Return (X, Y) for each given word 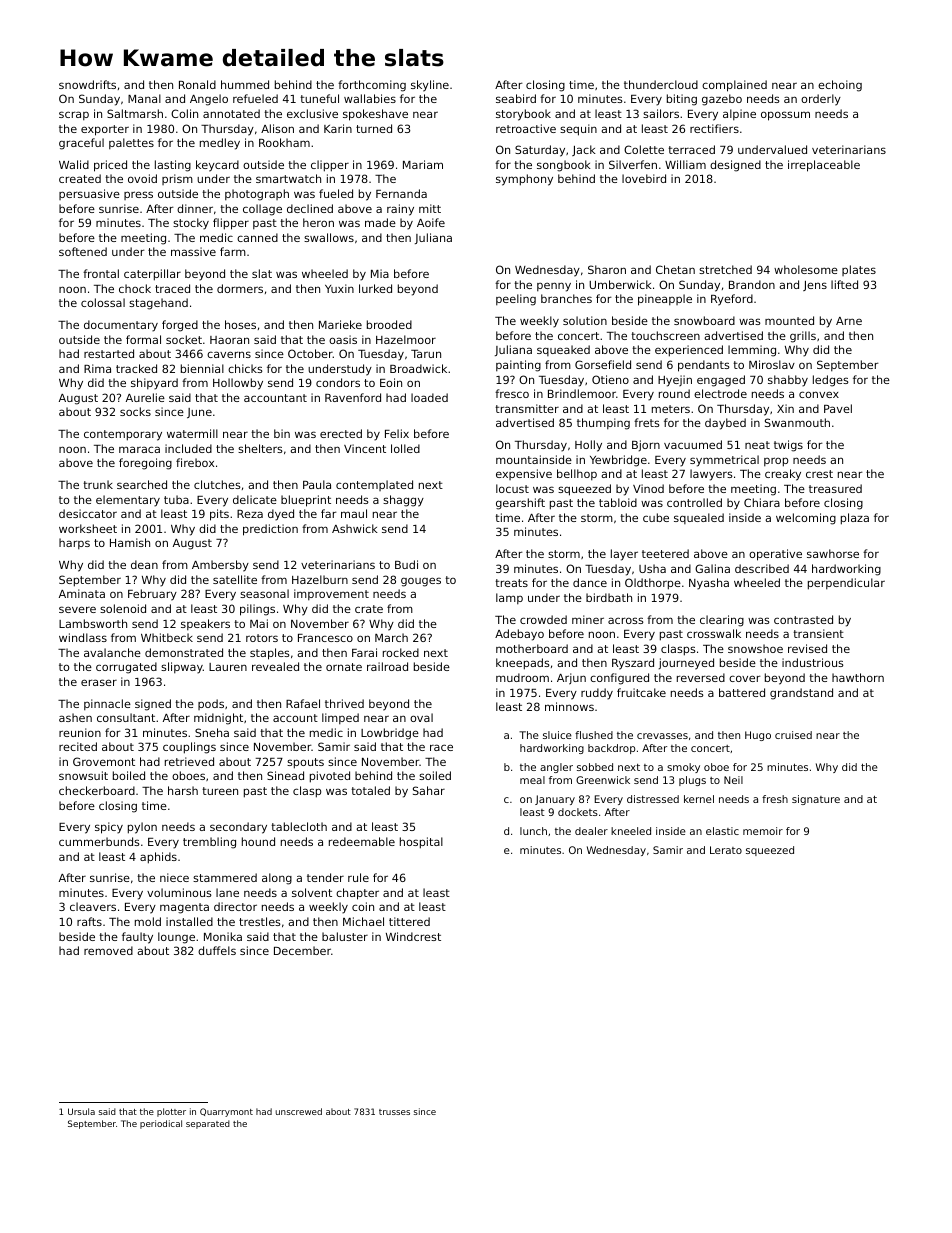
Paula (317, 484)
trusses (394, 1112)
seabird (516, 98)
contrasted (803, 619)
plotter (171, 1112)
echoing (840, 86)
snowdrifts (87, 84)
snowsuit (83, 775)
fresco (512, 393)
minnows (569, 706)
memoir (763, 831)
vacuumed (693, 444)
